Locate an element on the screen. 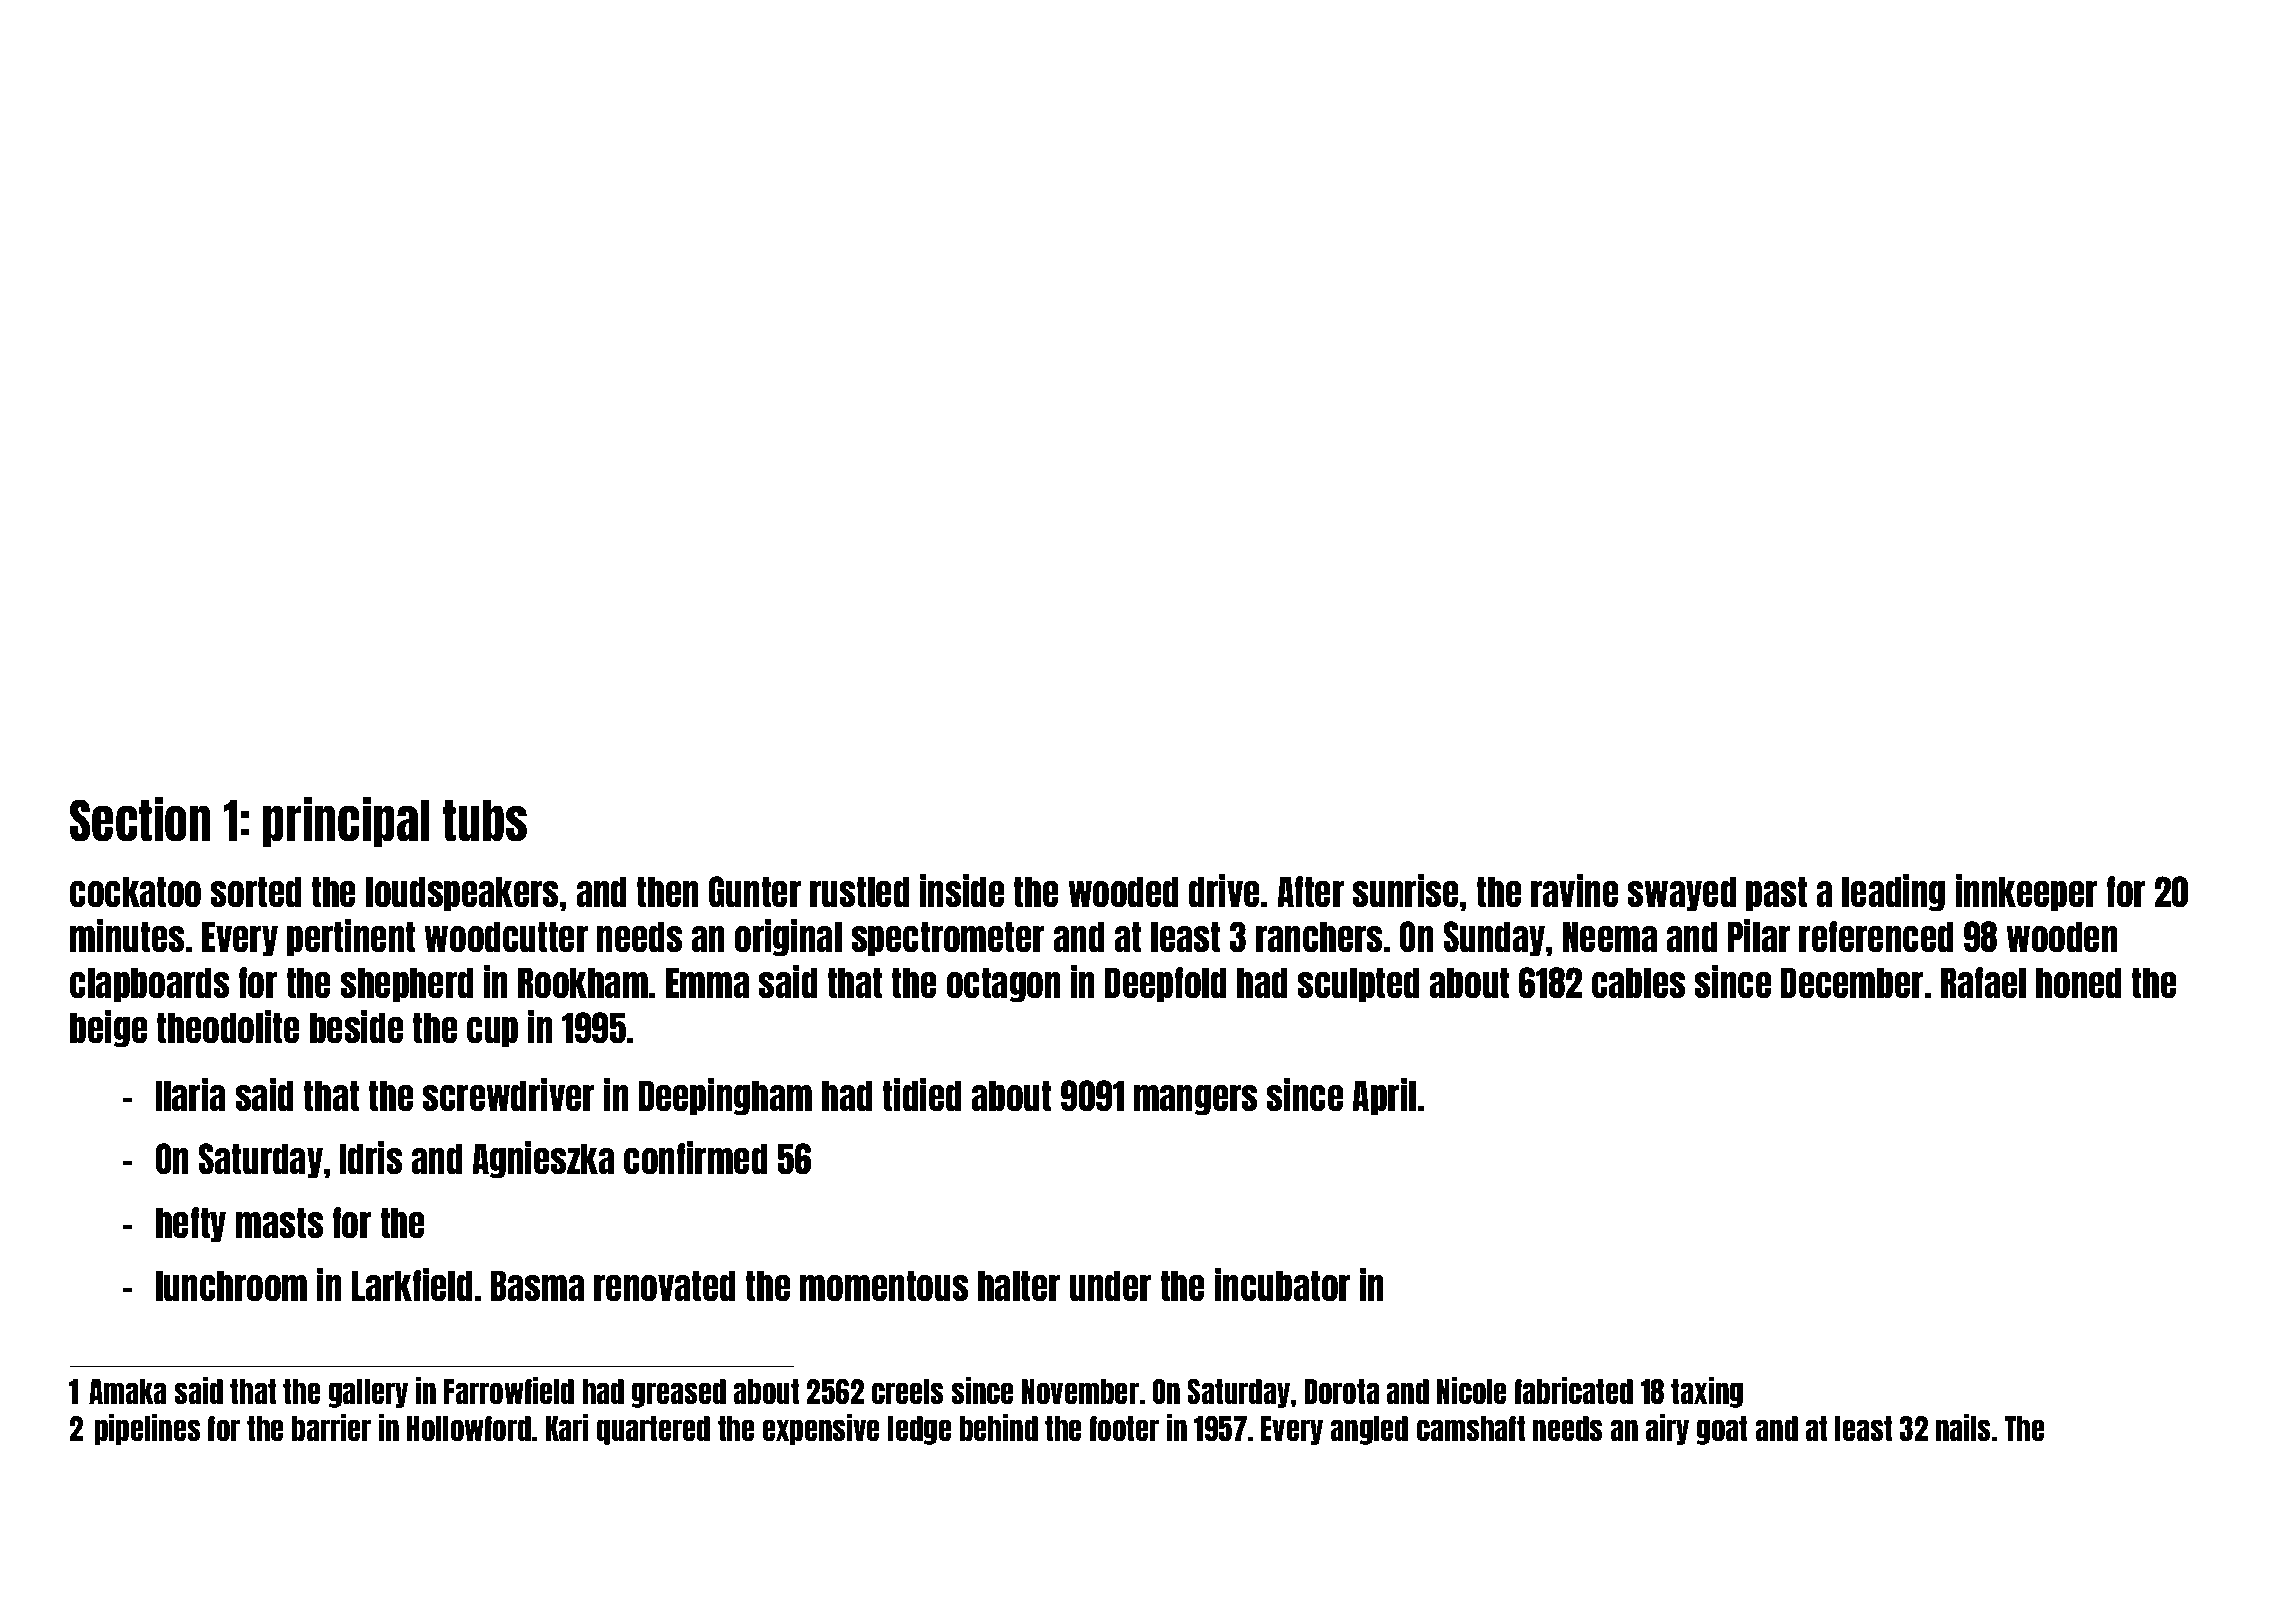 The width and height of the screenshot is (2292, 1620). honed is located at coordinates (2079, 983).
